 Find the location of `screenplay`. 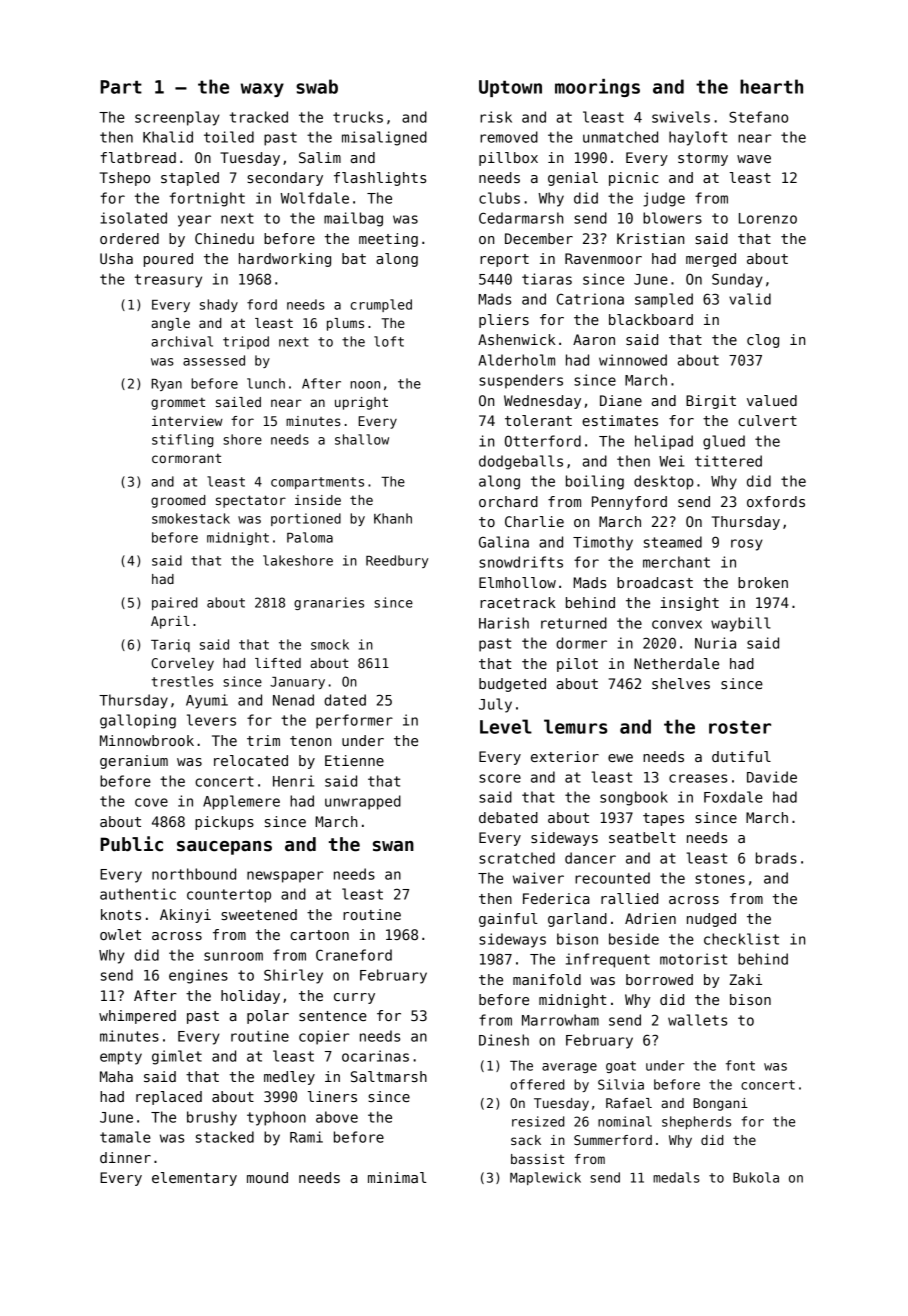

screenplay is located at coordinates (177, 118).
